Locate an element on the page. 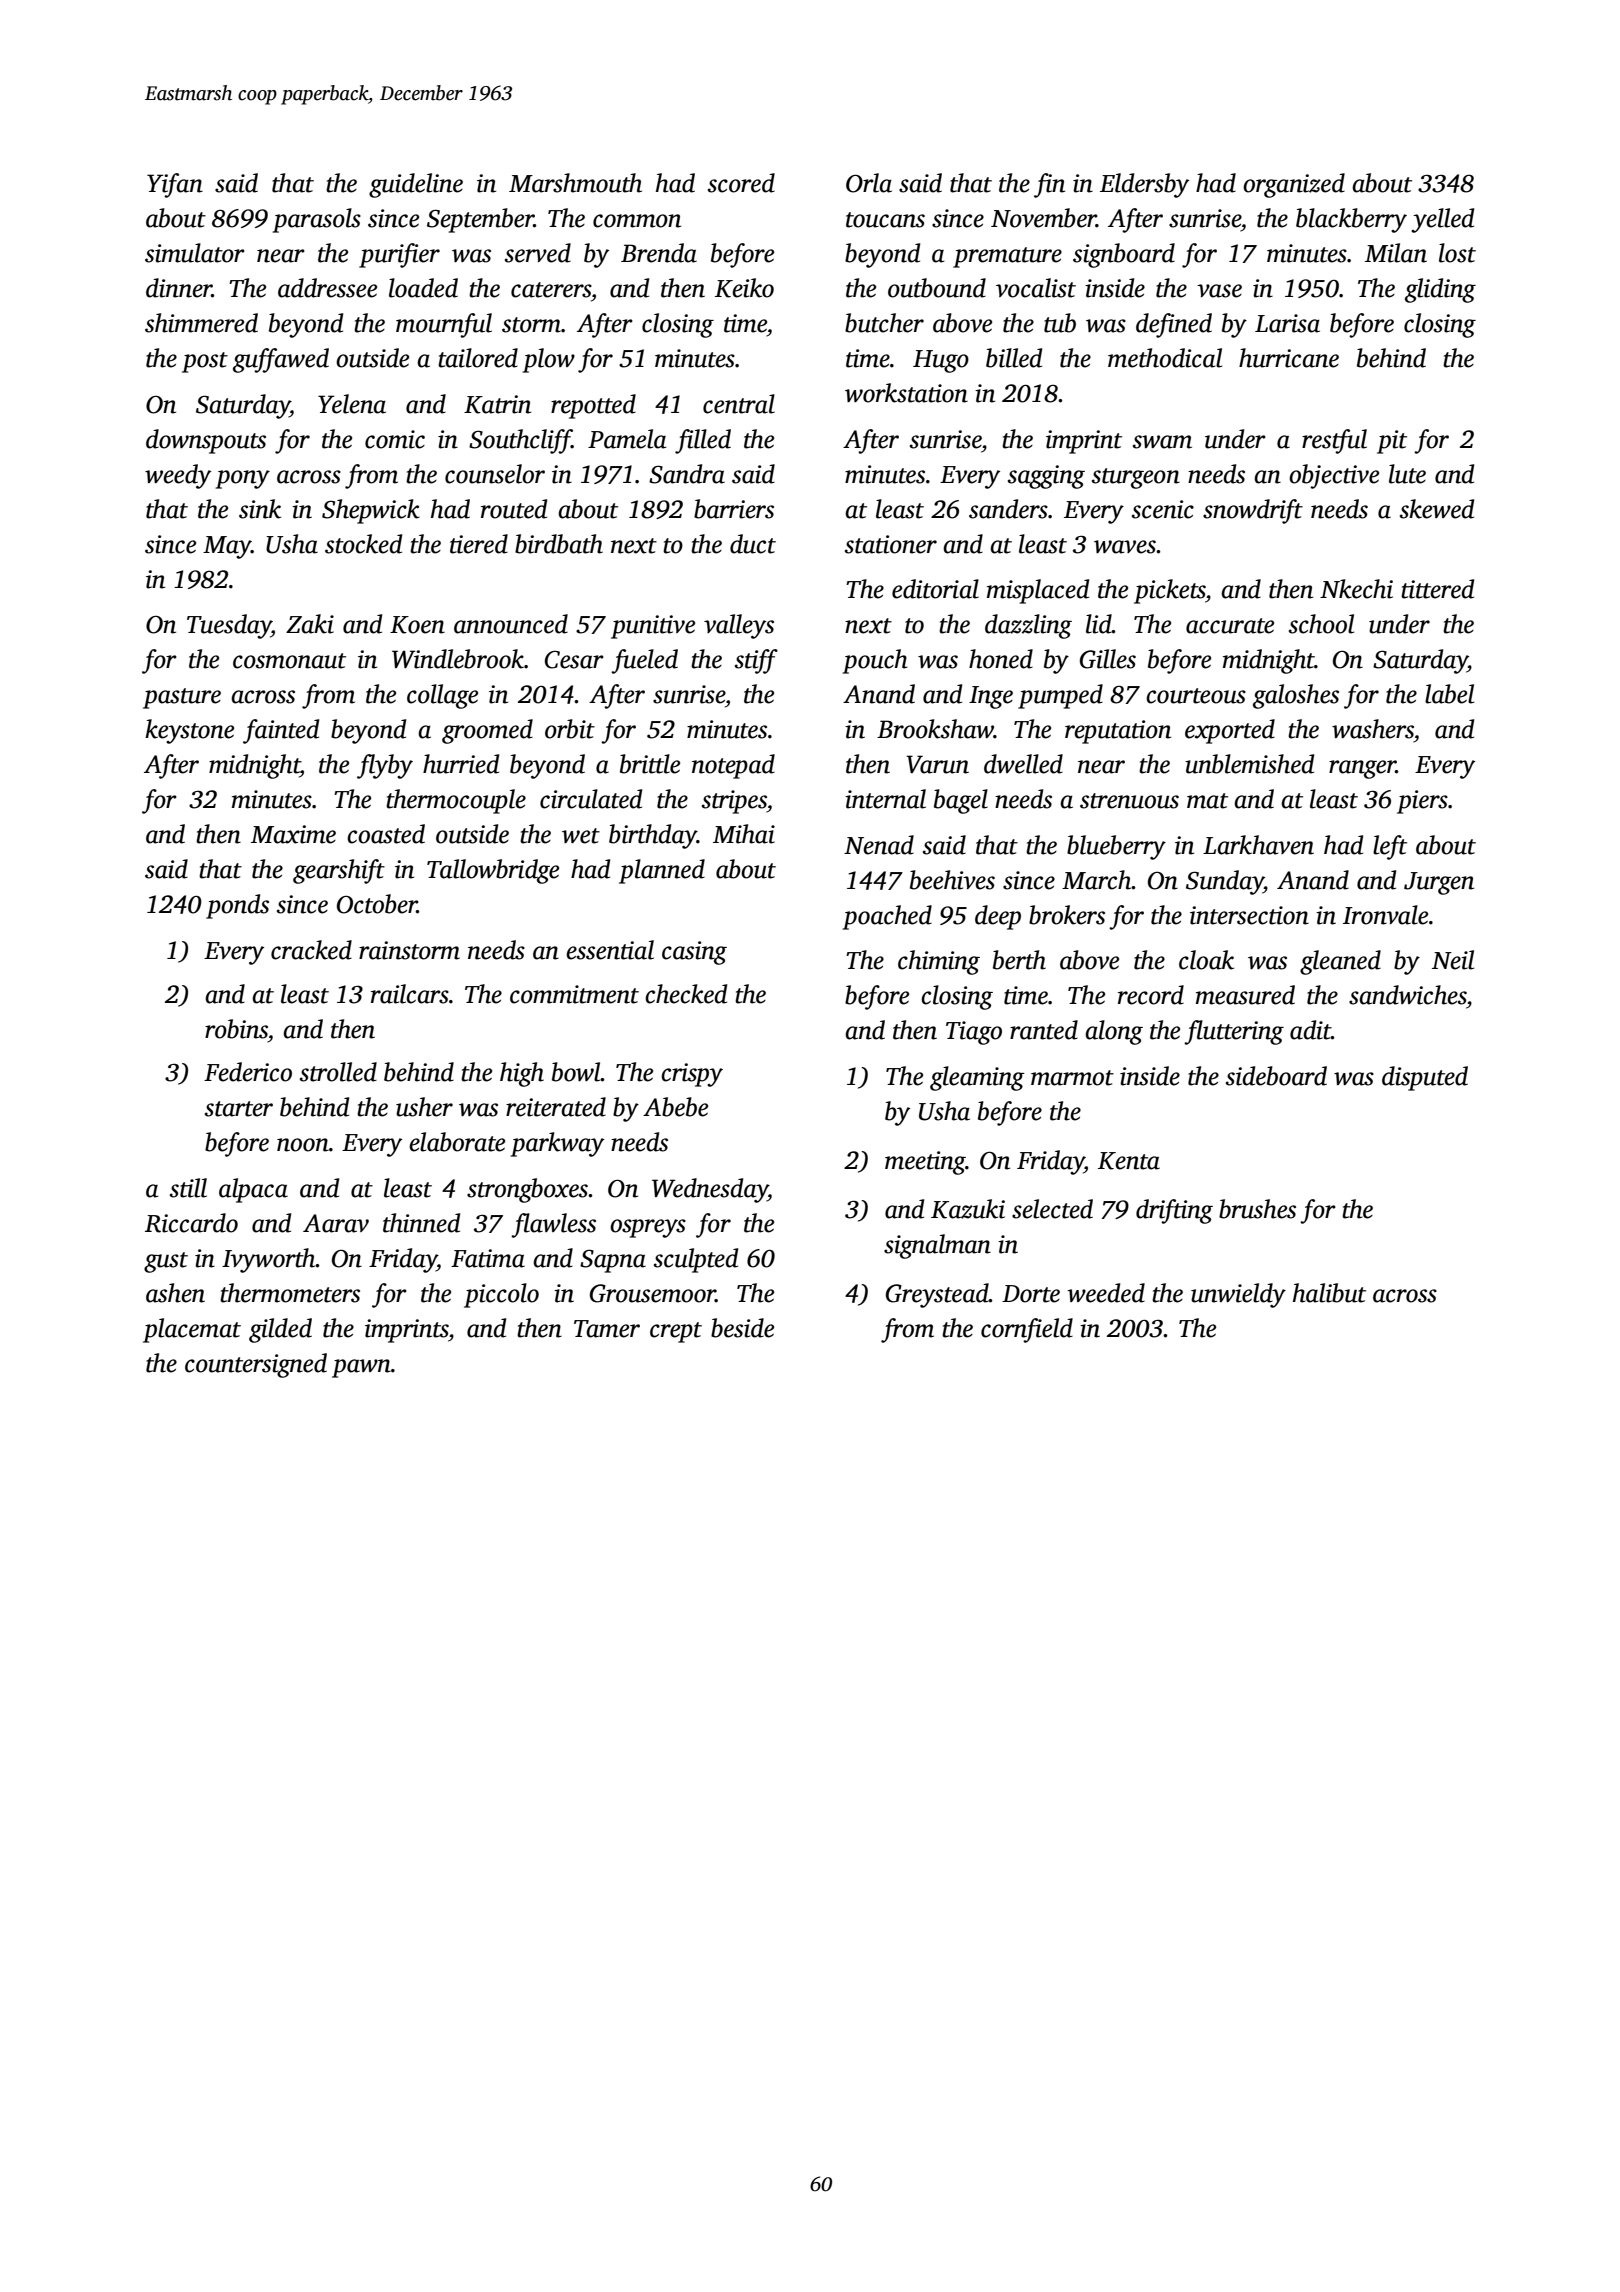 This image has height=2292, width=1620. Yifan is located at coordinates (175, 185).
